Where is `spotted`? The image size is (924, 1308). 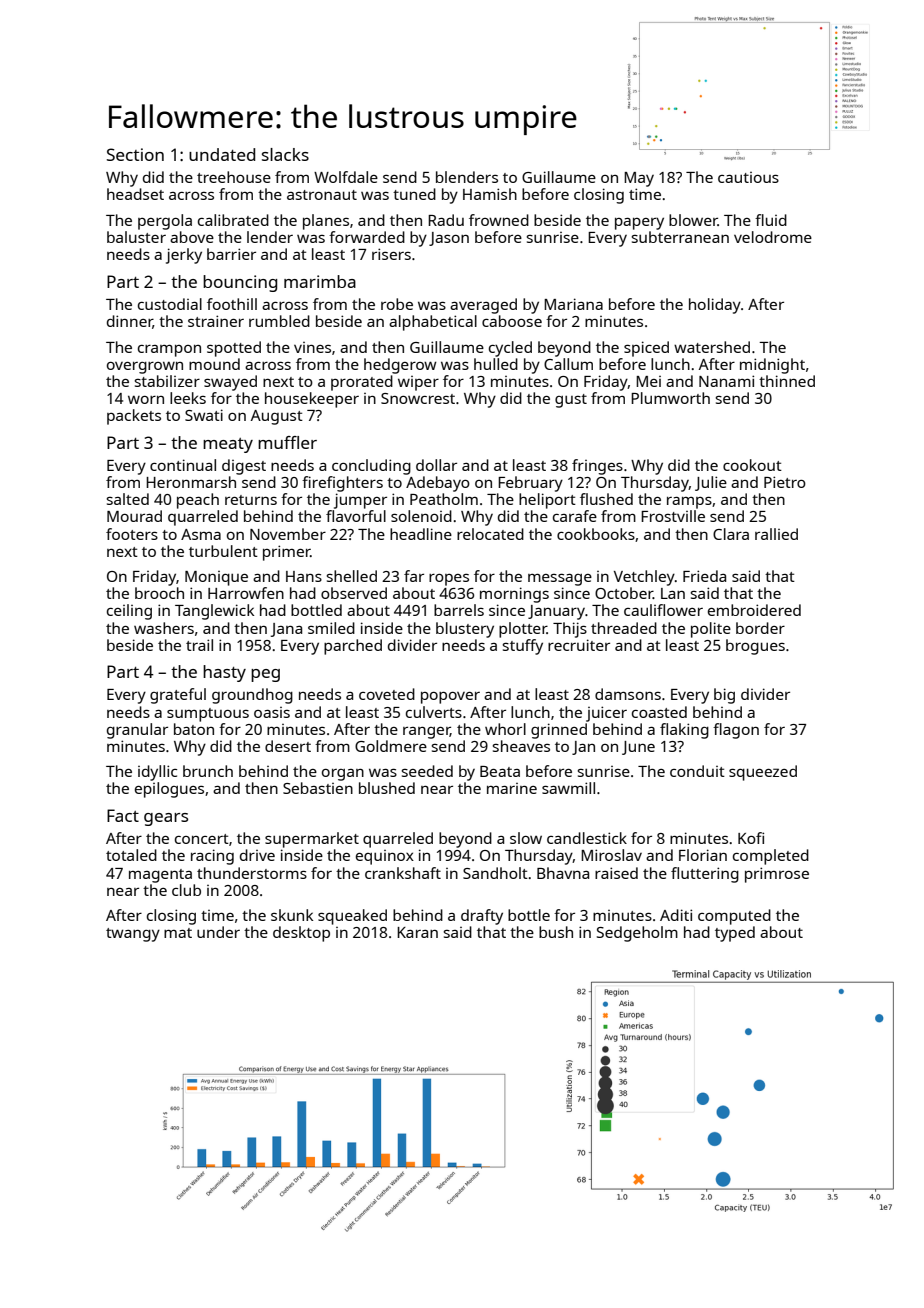 spotted is located at coordinates (234, 349).
